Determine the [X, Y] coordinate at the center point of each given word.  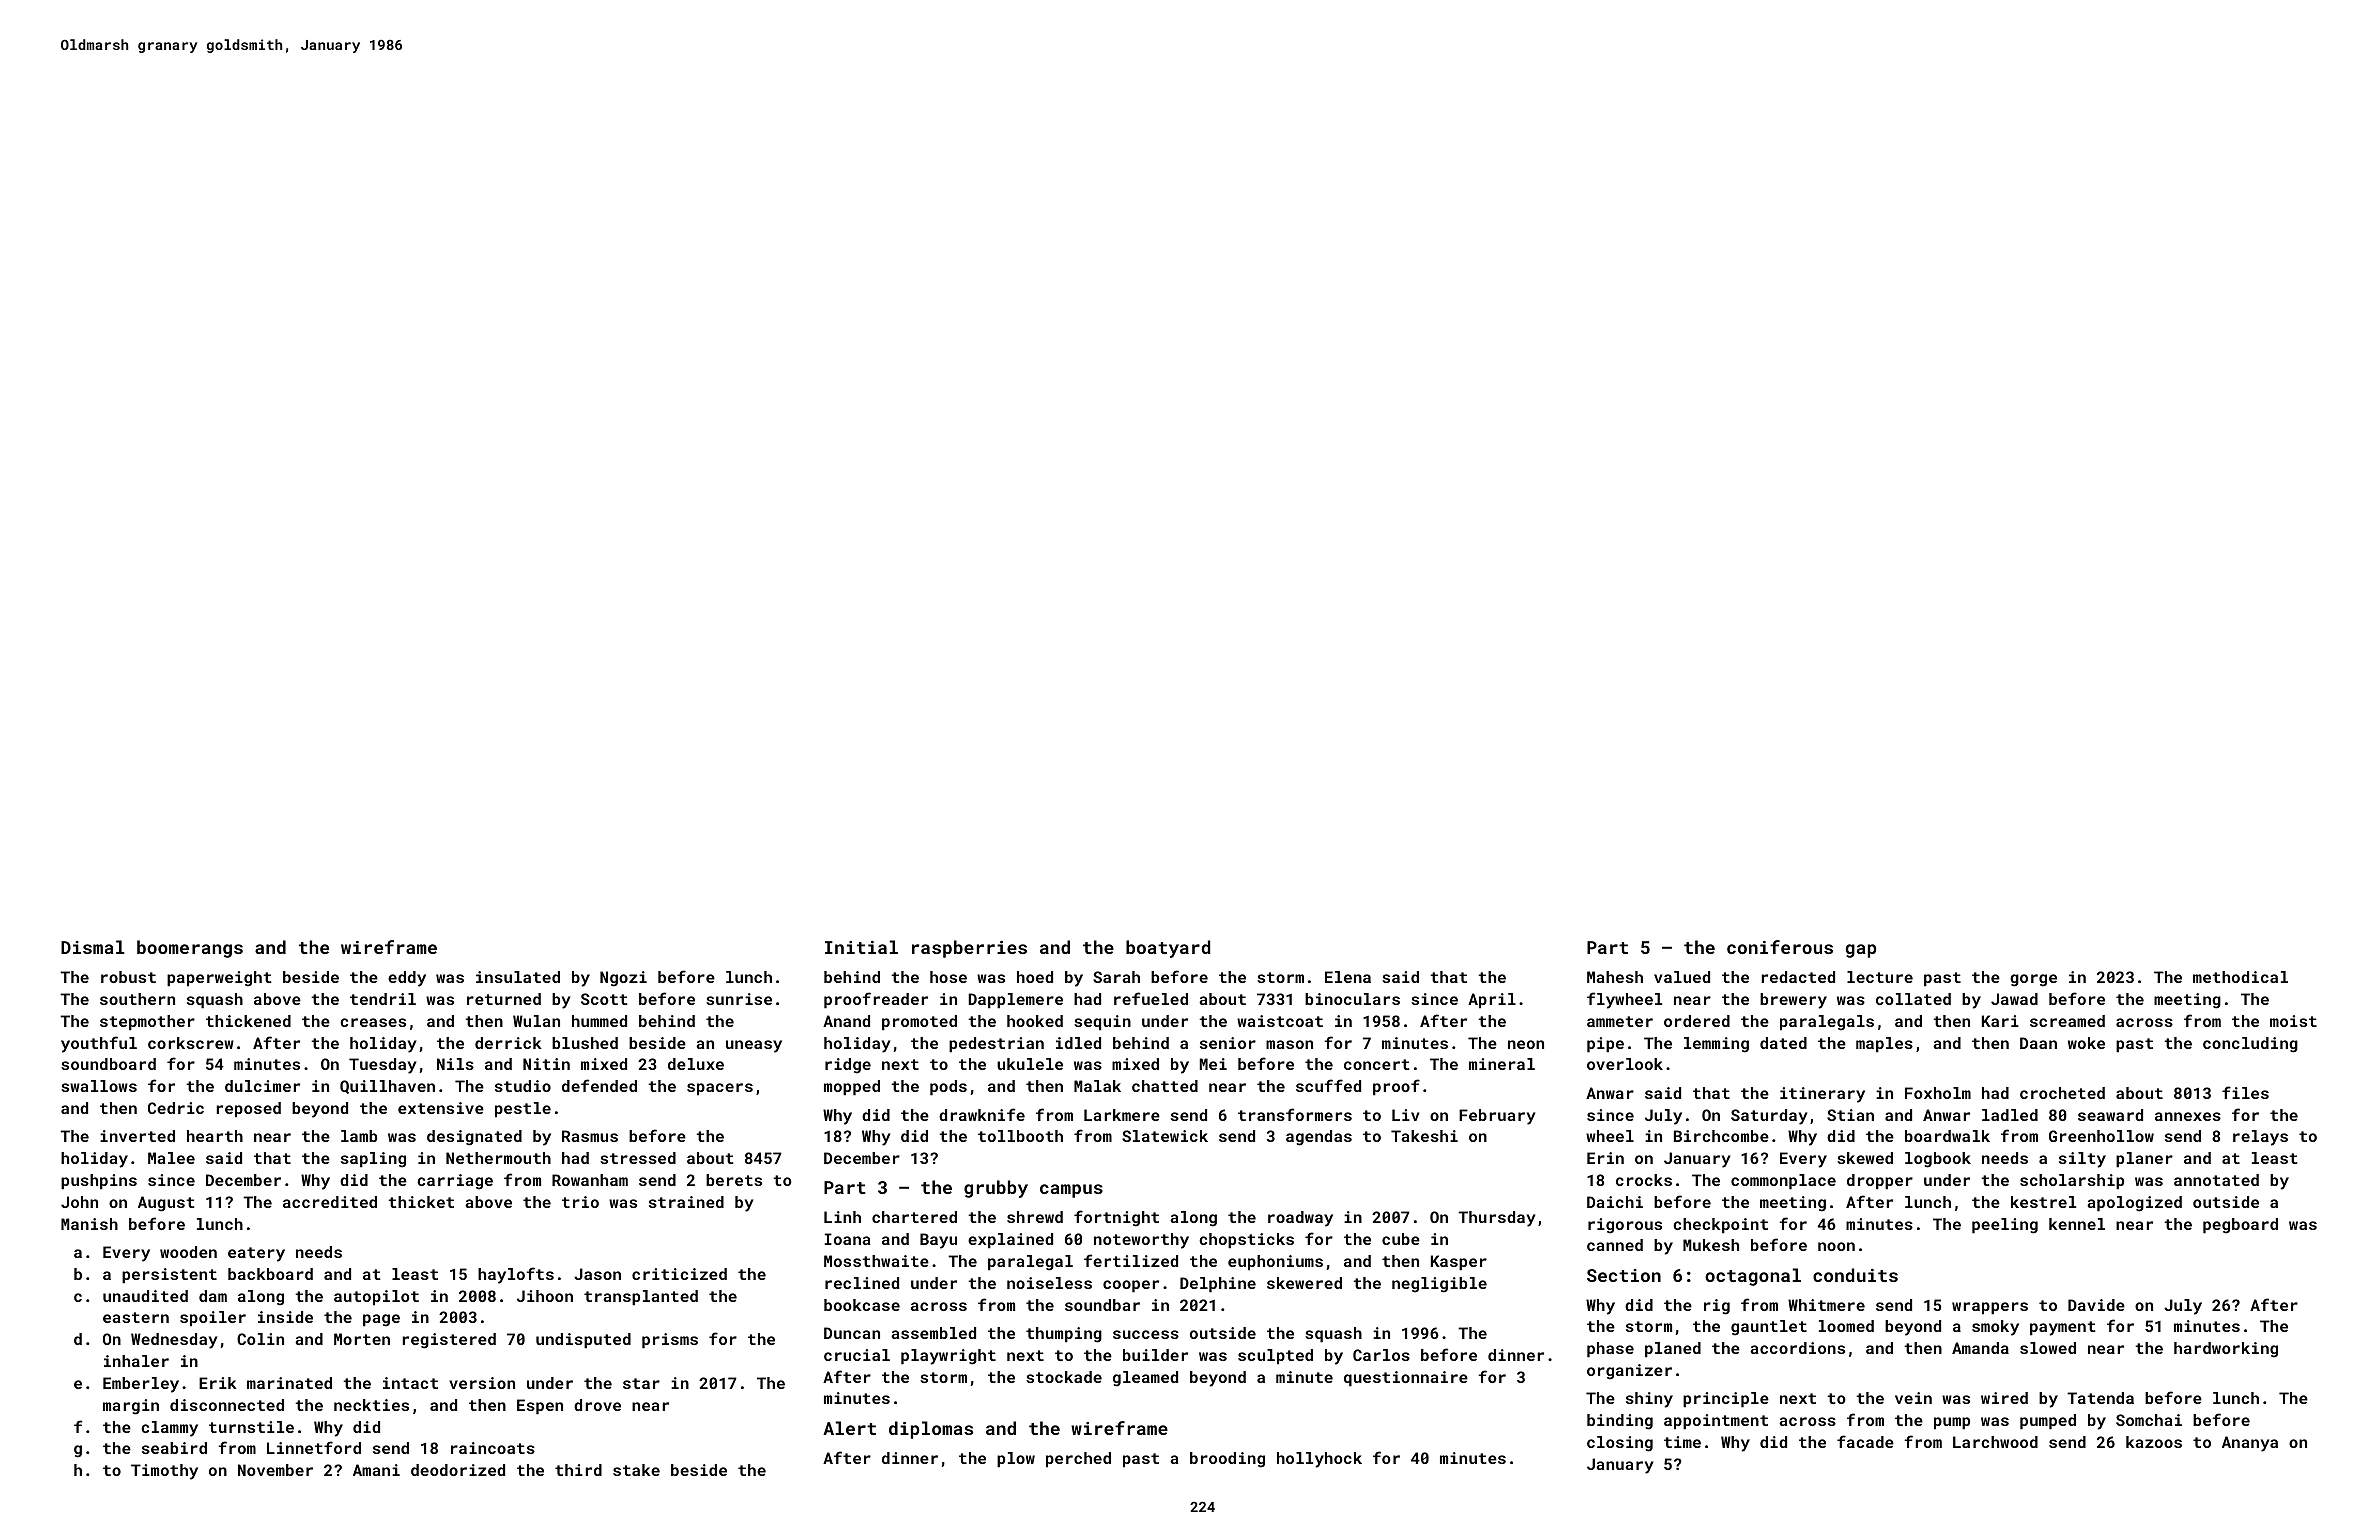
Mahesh [1615, 977]
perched [1078, 1460]
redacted [1798, 977]
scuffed [1328, 1085]
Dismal [93, 947]
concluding [2250, 1045]
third [578, 1470]
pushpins [99, 1182]
